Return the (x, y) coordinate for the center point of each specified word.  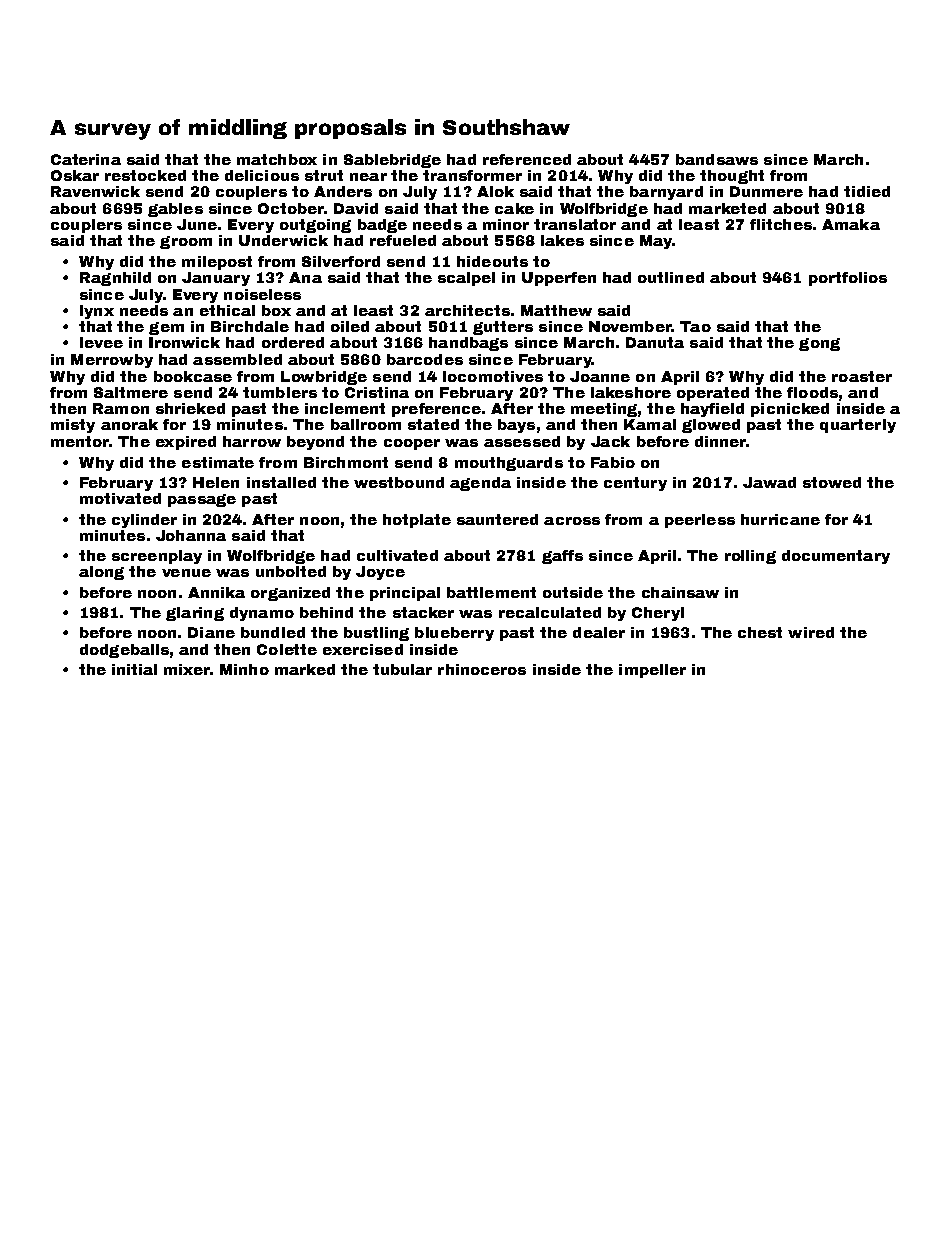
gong (819, 344)
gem (166, 328)
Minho (244, 669)
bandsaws (717, 159)
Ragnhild (115, 279)
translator (575, 224)
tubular (402, 669)
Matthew (556, 310)
